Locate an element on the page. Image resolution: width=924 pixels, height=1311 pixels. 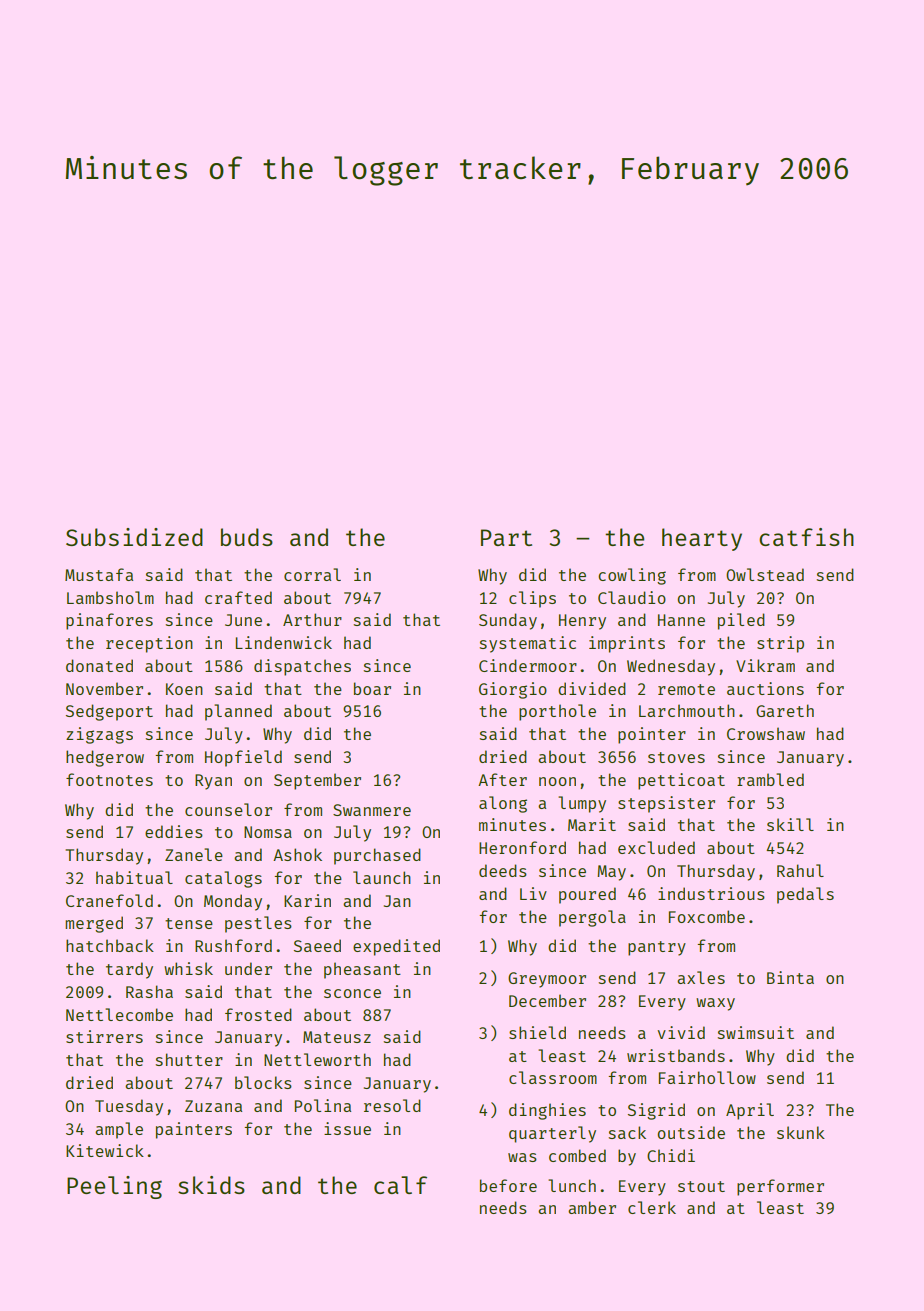
hearty is located at coordinates (702, 539).
